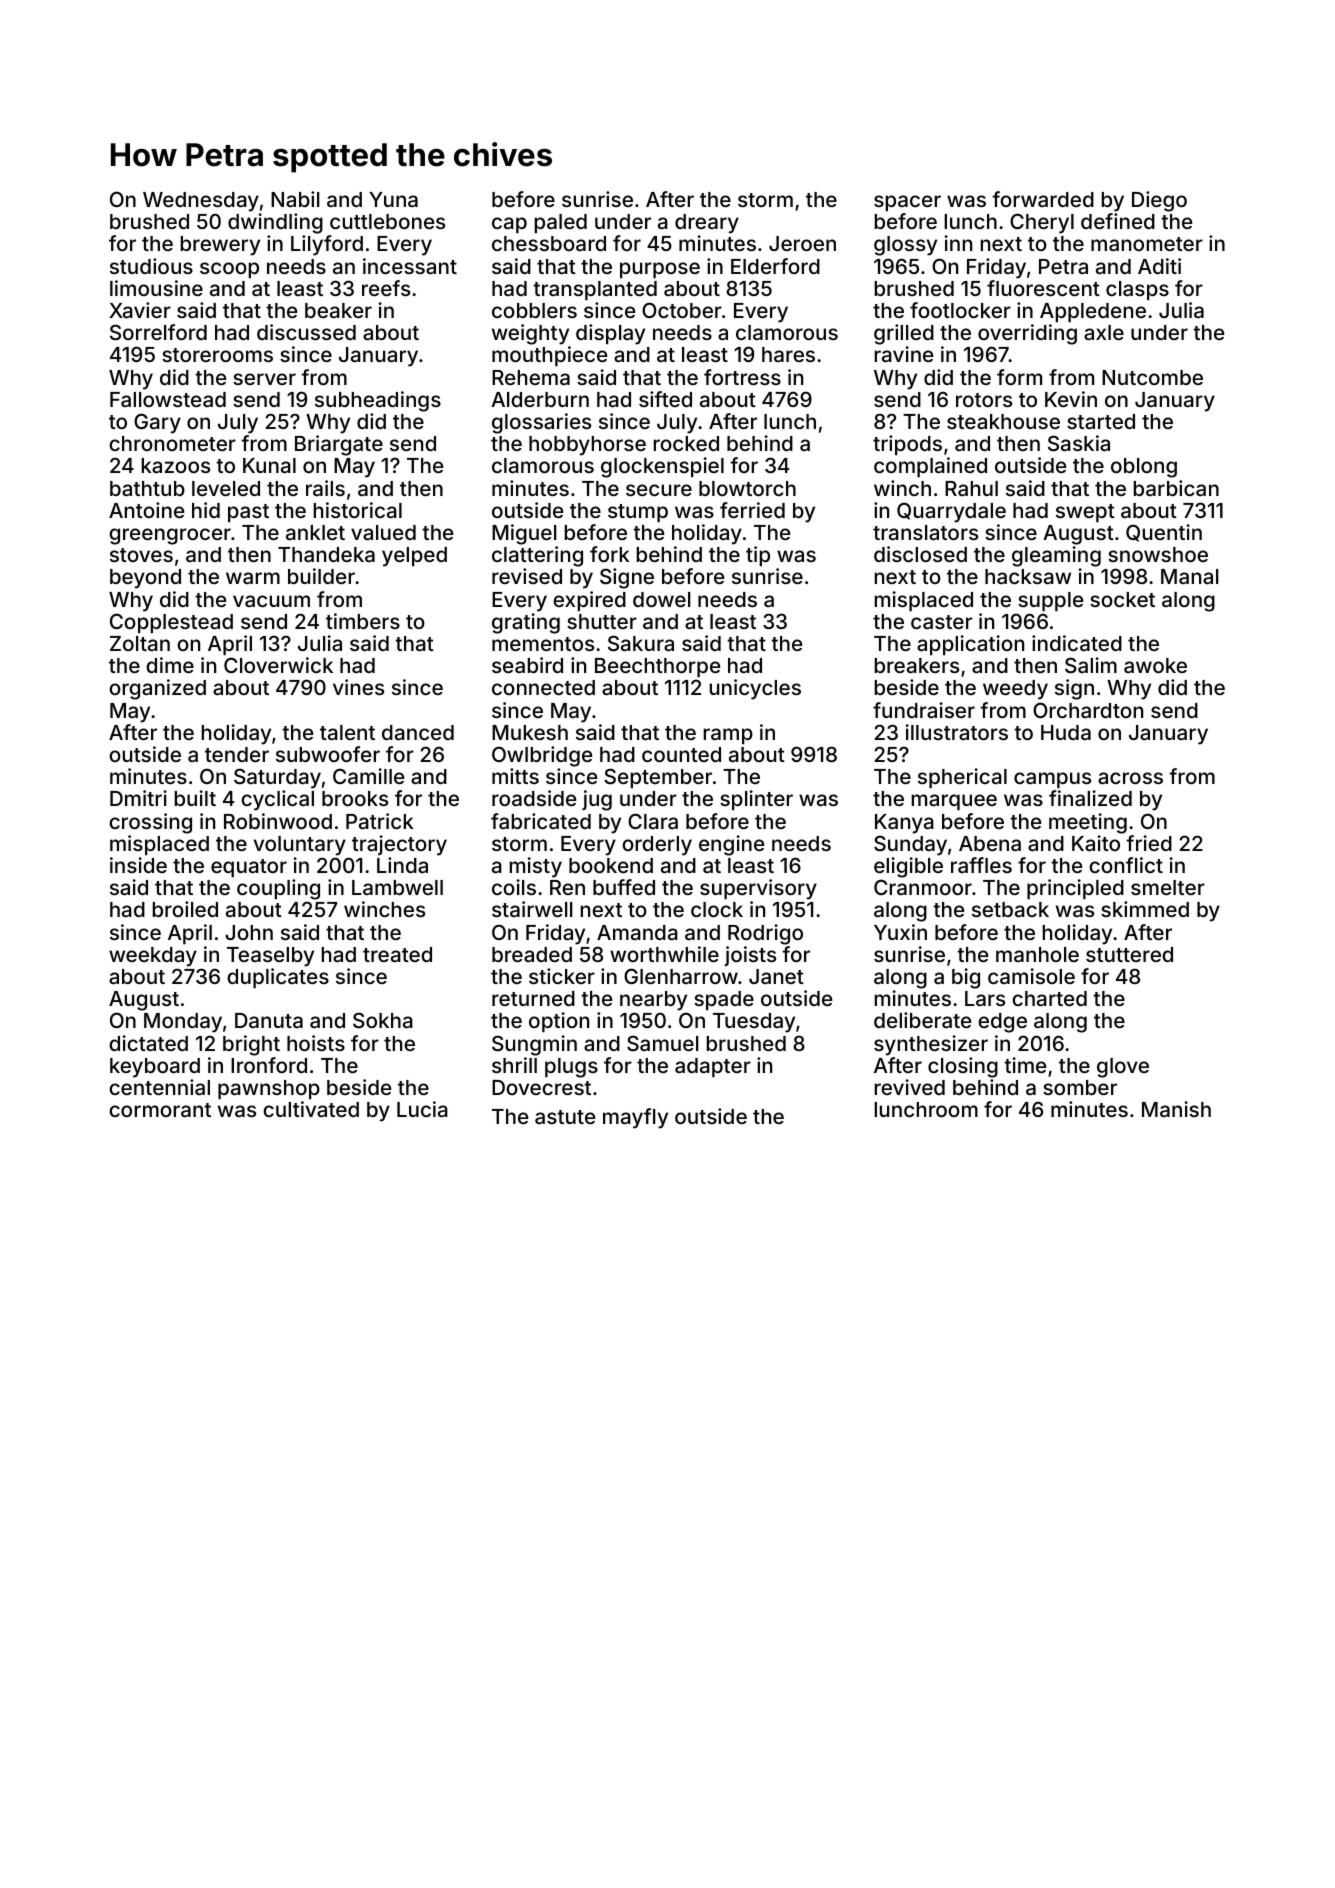  Describe the element at coordinates (661, 599) in the page. I see `dowel` at that location.
